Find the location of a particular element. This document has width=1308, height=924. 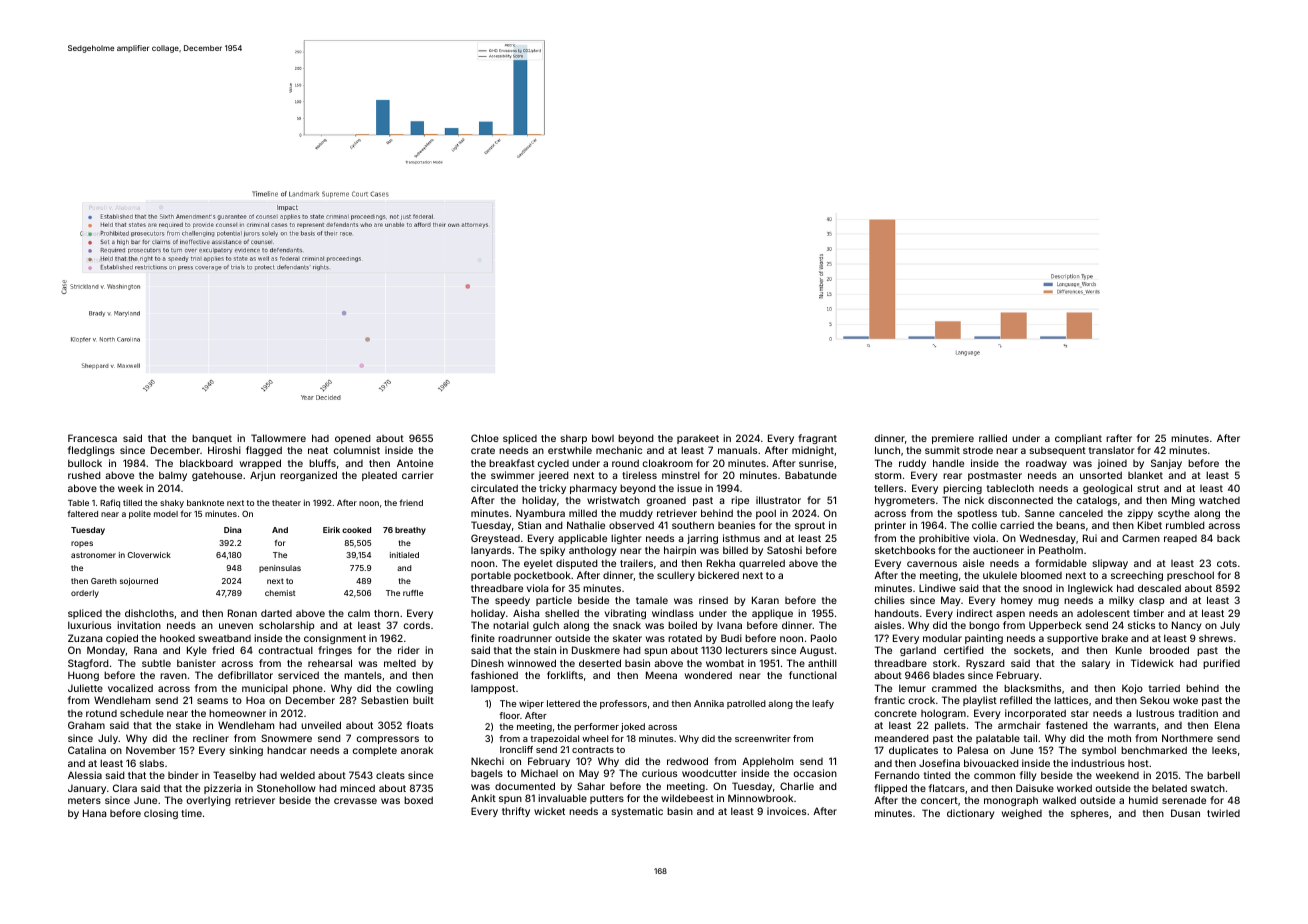

sunrise is located at coordinates (816, 463).
